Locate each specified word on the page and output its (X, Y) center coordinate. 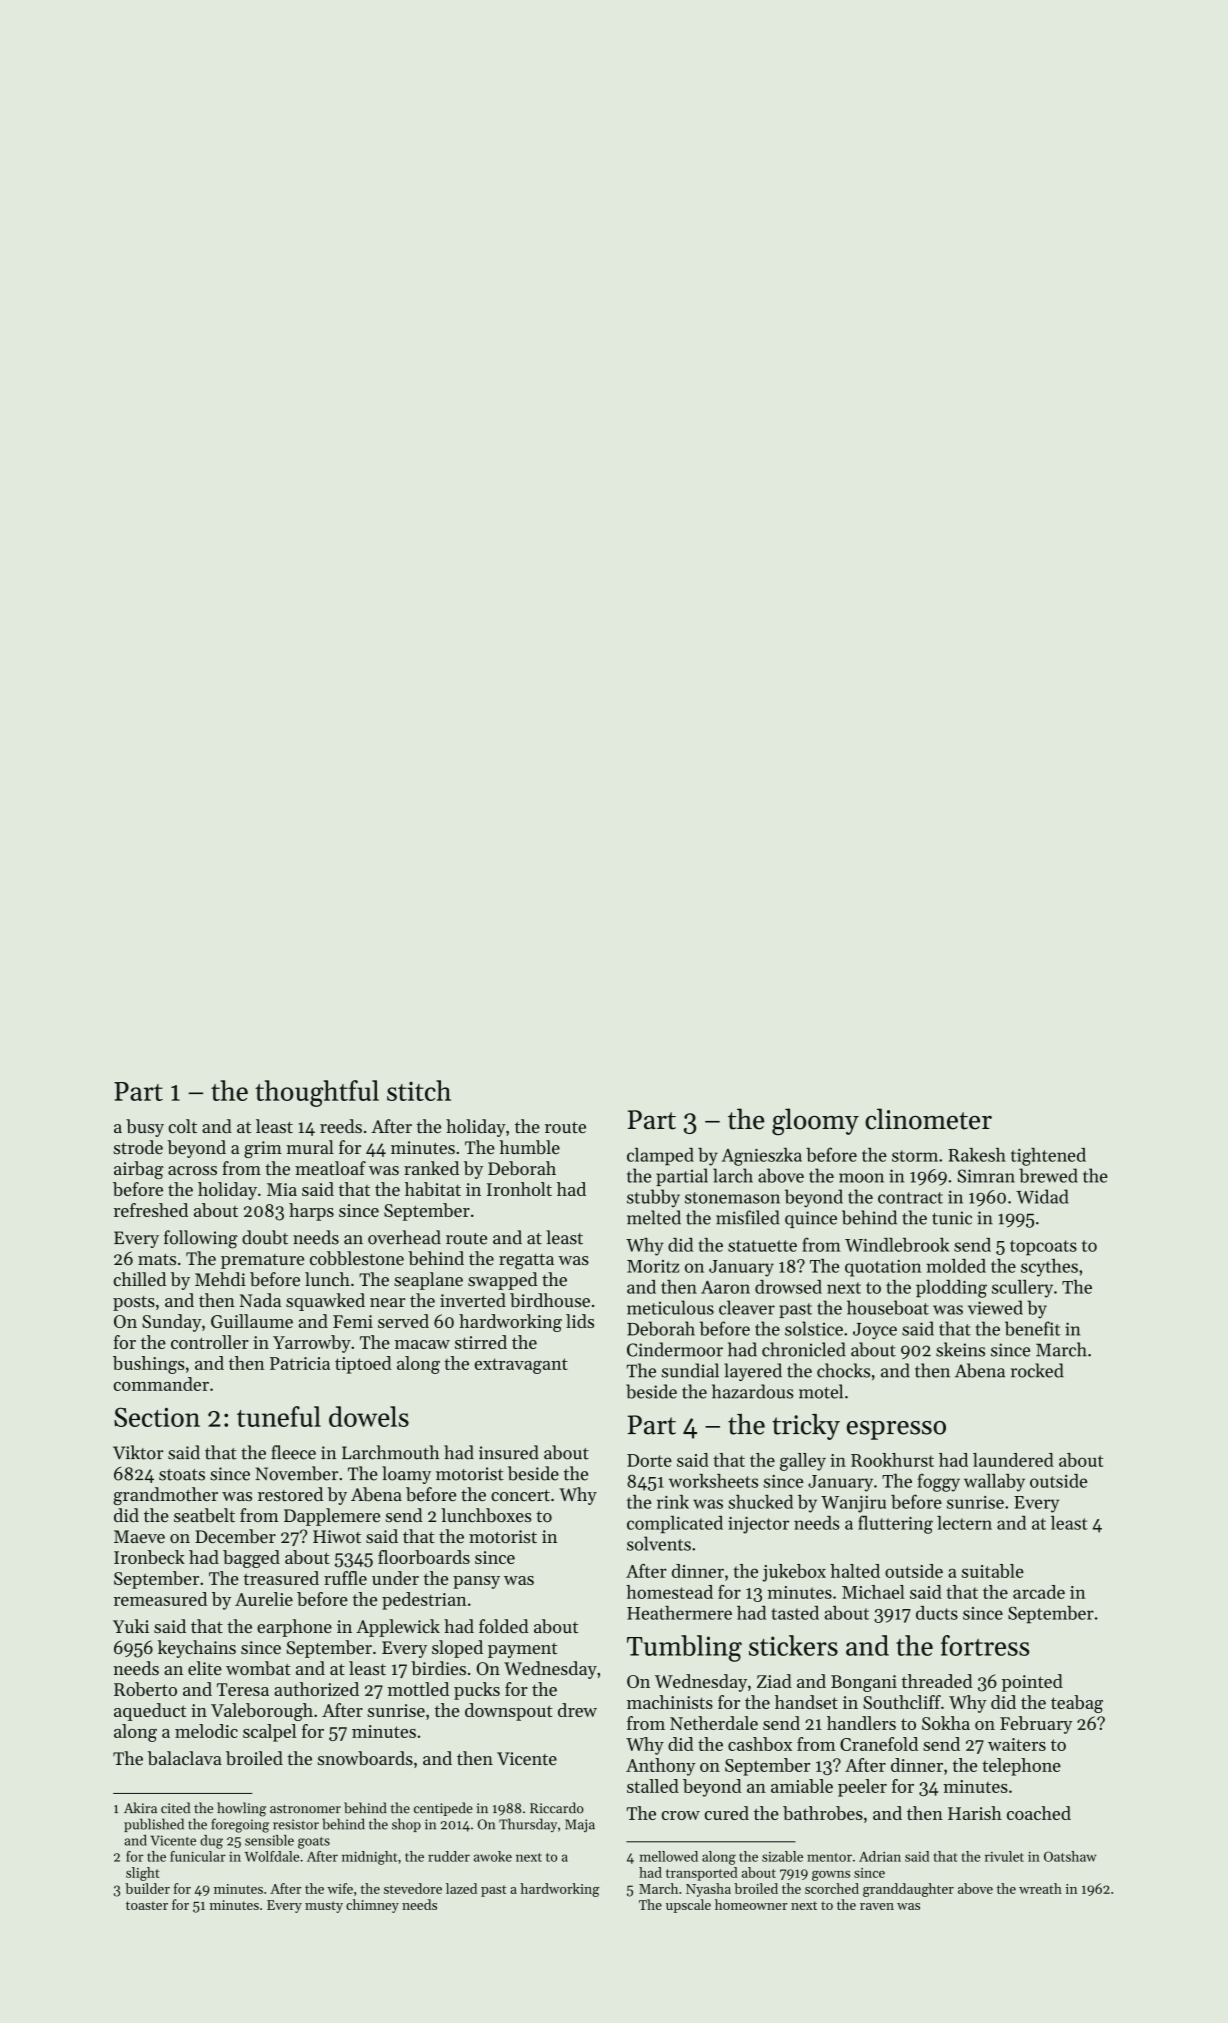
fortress (985, 1645)
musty (324, 1907)
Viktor (138, 1452)
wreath (1040, 1888)
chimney (372, 1906)
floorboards (424, 1557)
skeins (960, 1349)
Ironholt (519, 1189)
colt (182, 1126)
